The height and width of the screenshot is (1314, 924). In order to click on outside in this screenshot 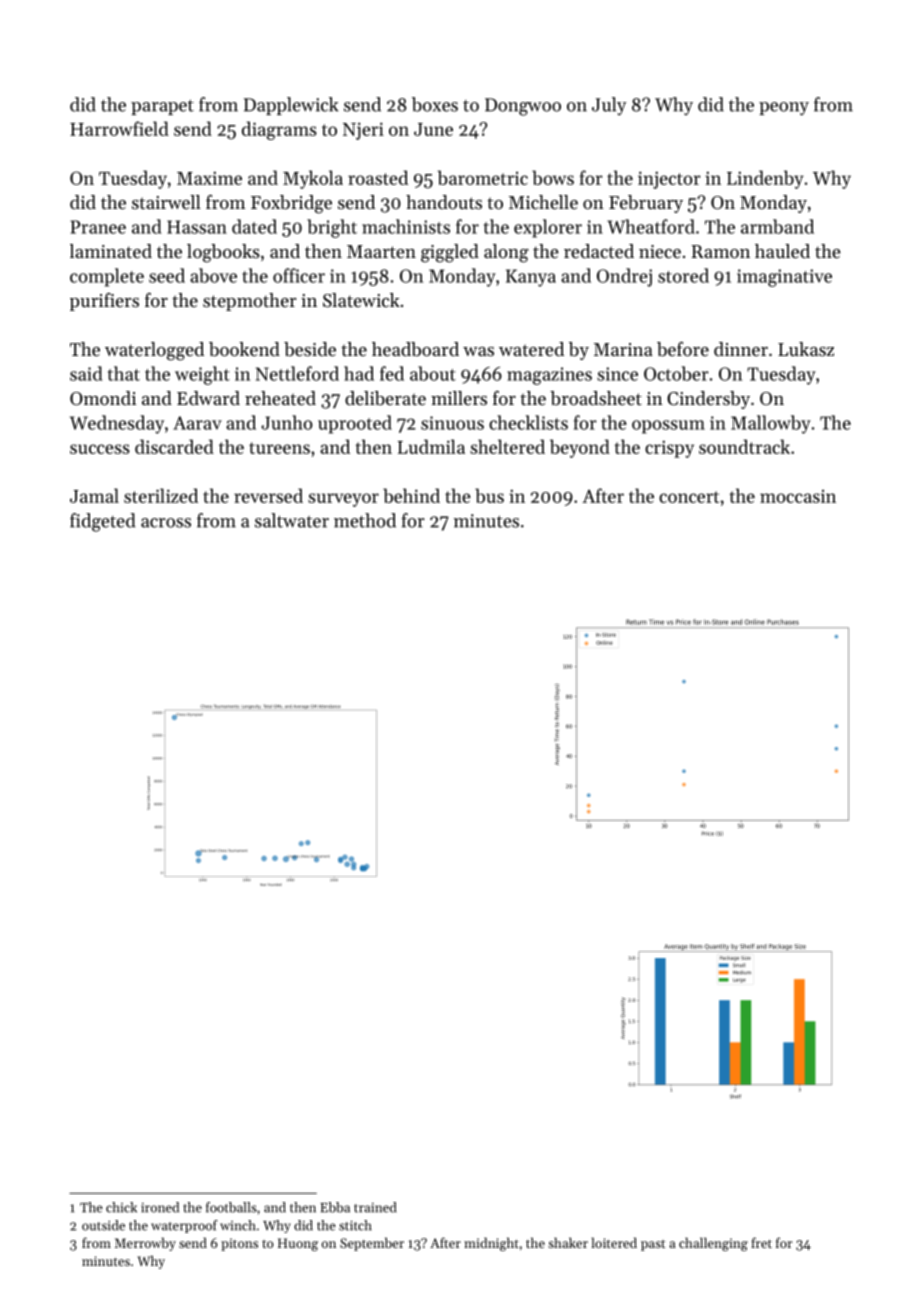, I will do `click(103, 1225)`.
